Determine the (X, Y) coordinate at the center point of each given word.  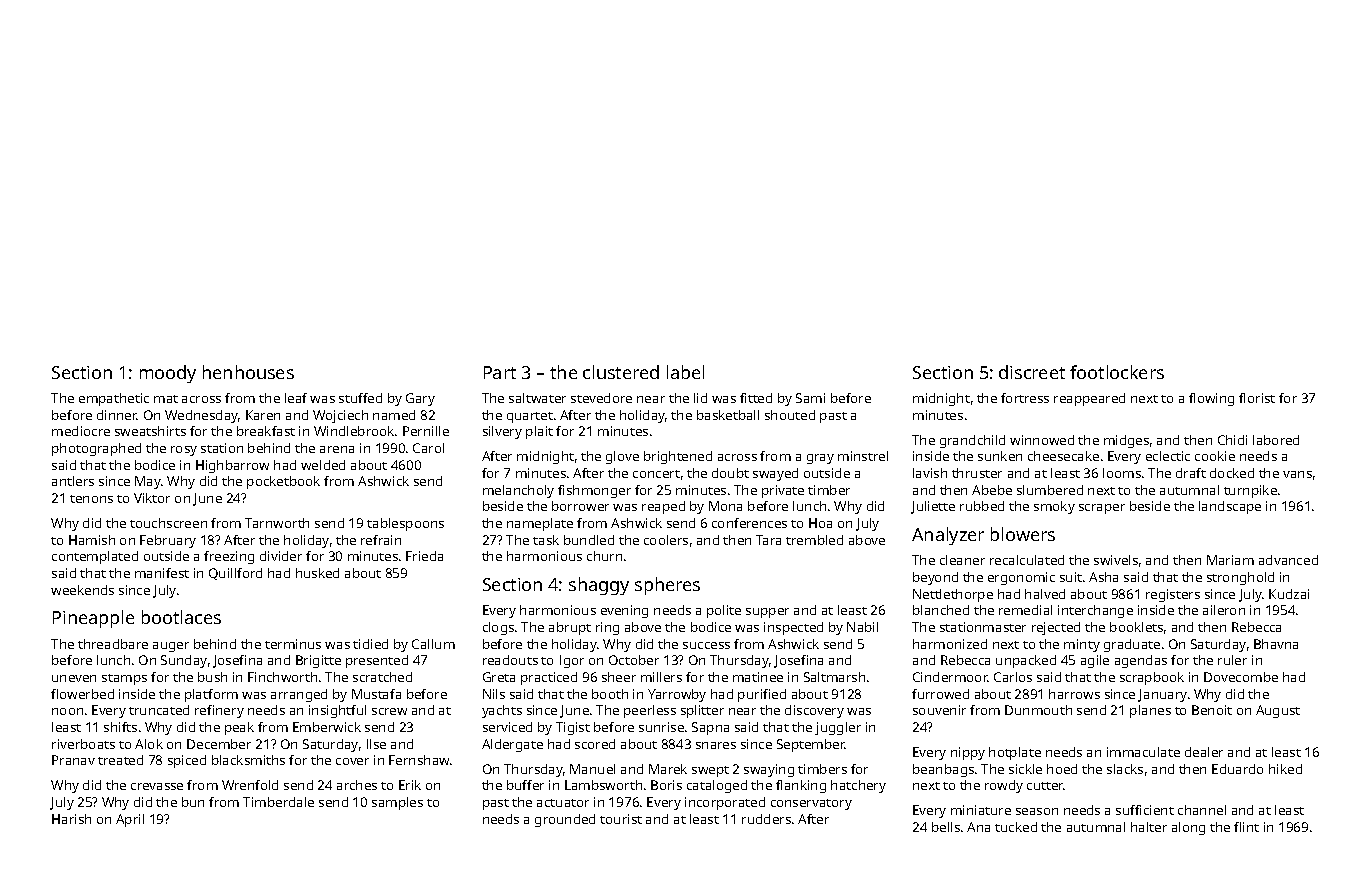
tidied (370, 644)
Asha (1103, 577)
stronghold (1240, 578)
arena (337, 449)
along (1188, 828)
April (130, 820)
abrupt (570, 628)
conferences (749, 523)
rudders (766, 819)
